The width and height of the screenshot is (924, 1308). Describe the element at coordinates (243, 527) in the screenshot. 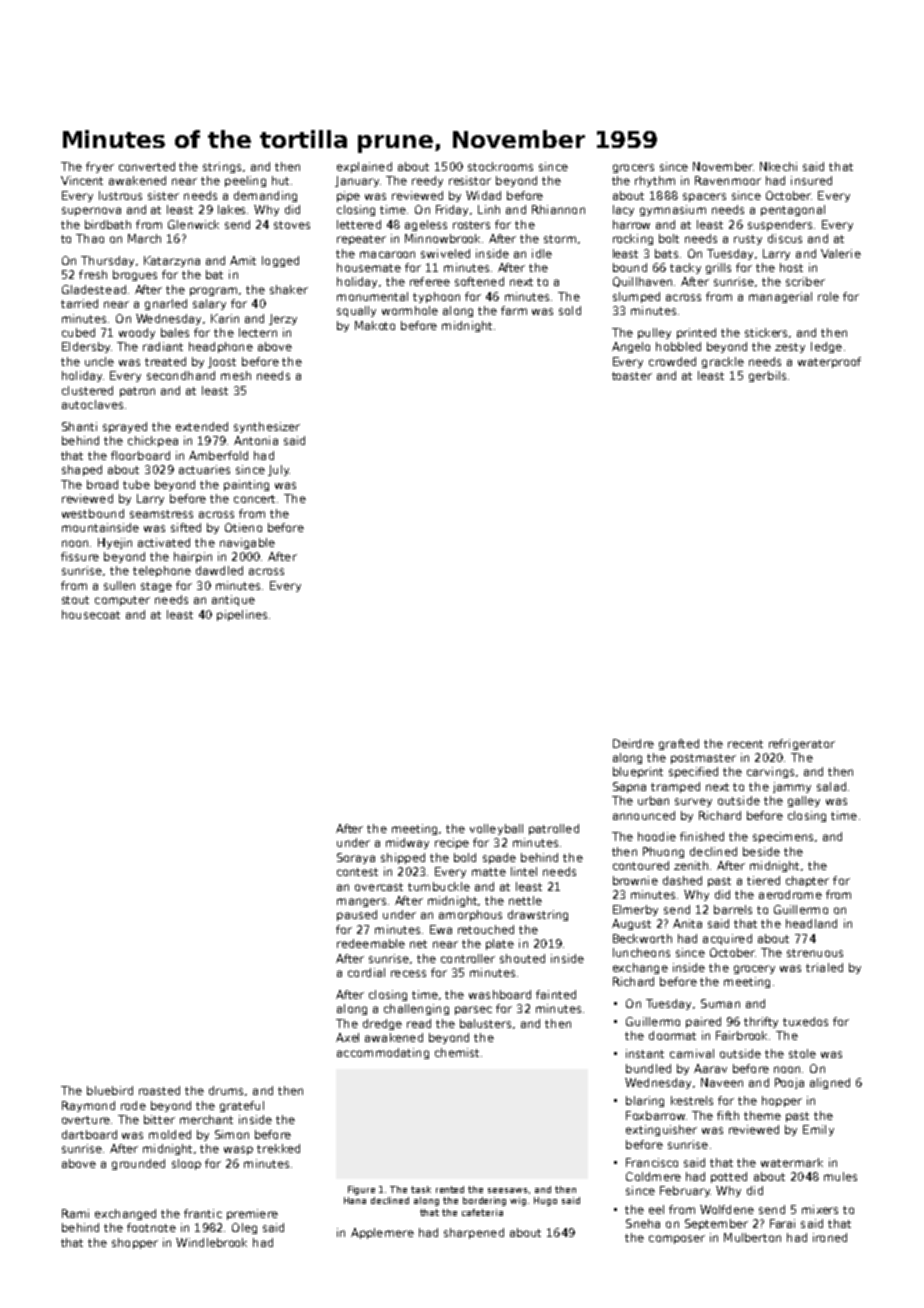

I see `Otieno` at that location.
